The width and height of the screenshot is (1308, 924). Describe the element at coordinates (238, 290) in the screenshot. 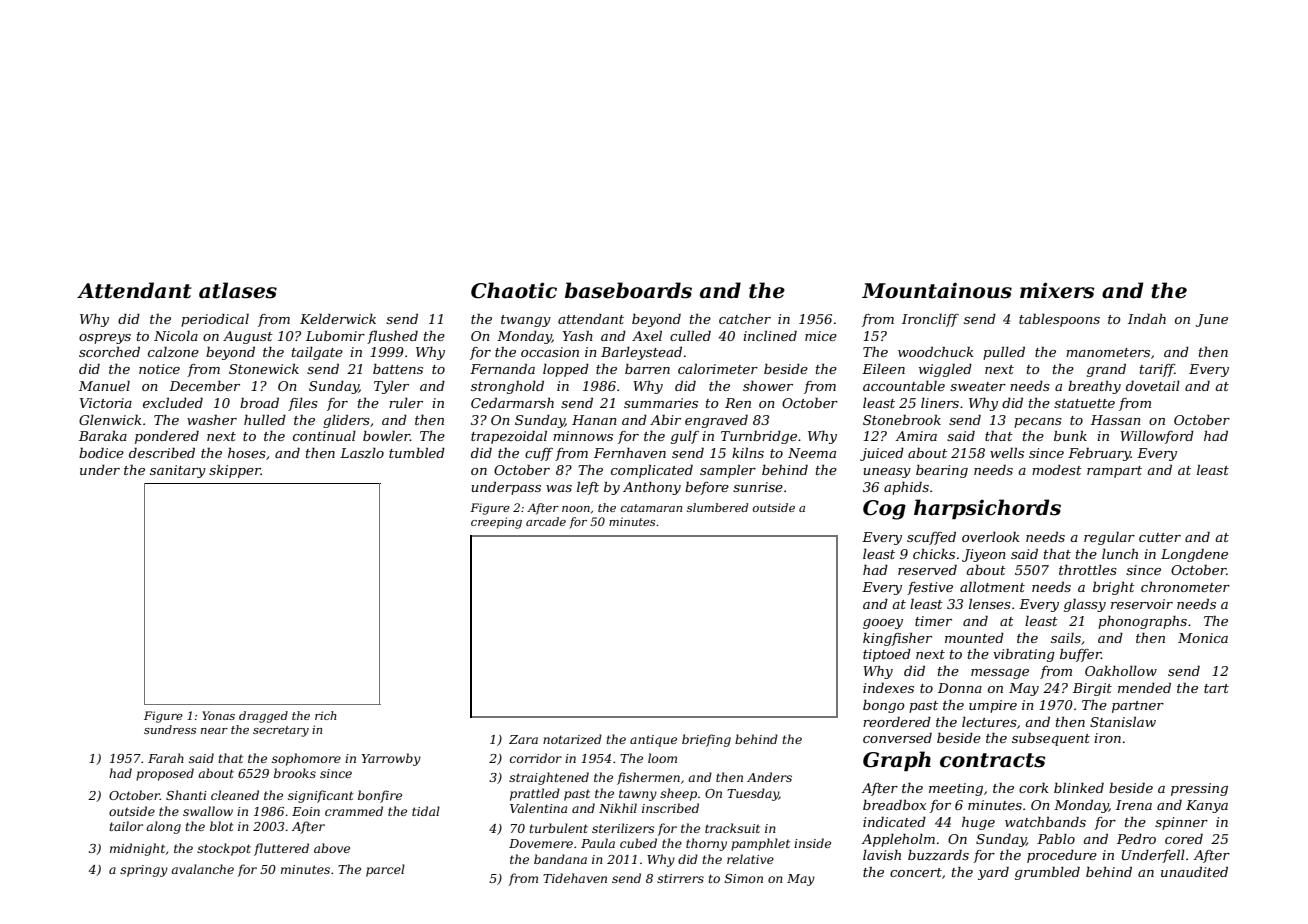

I see `atlases` at that location.
